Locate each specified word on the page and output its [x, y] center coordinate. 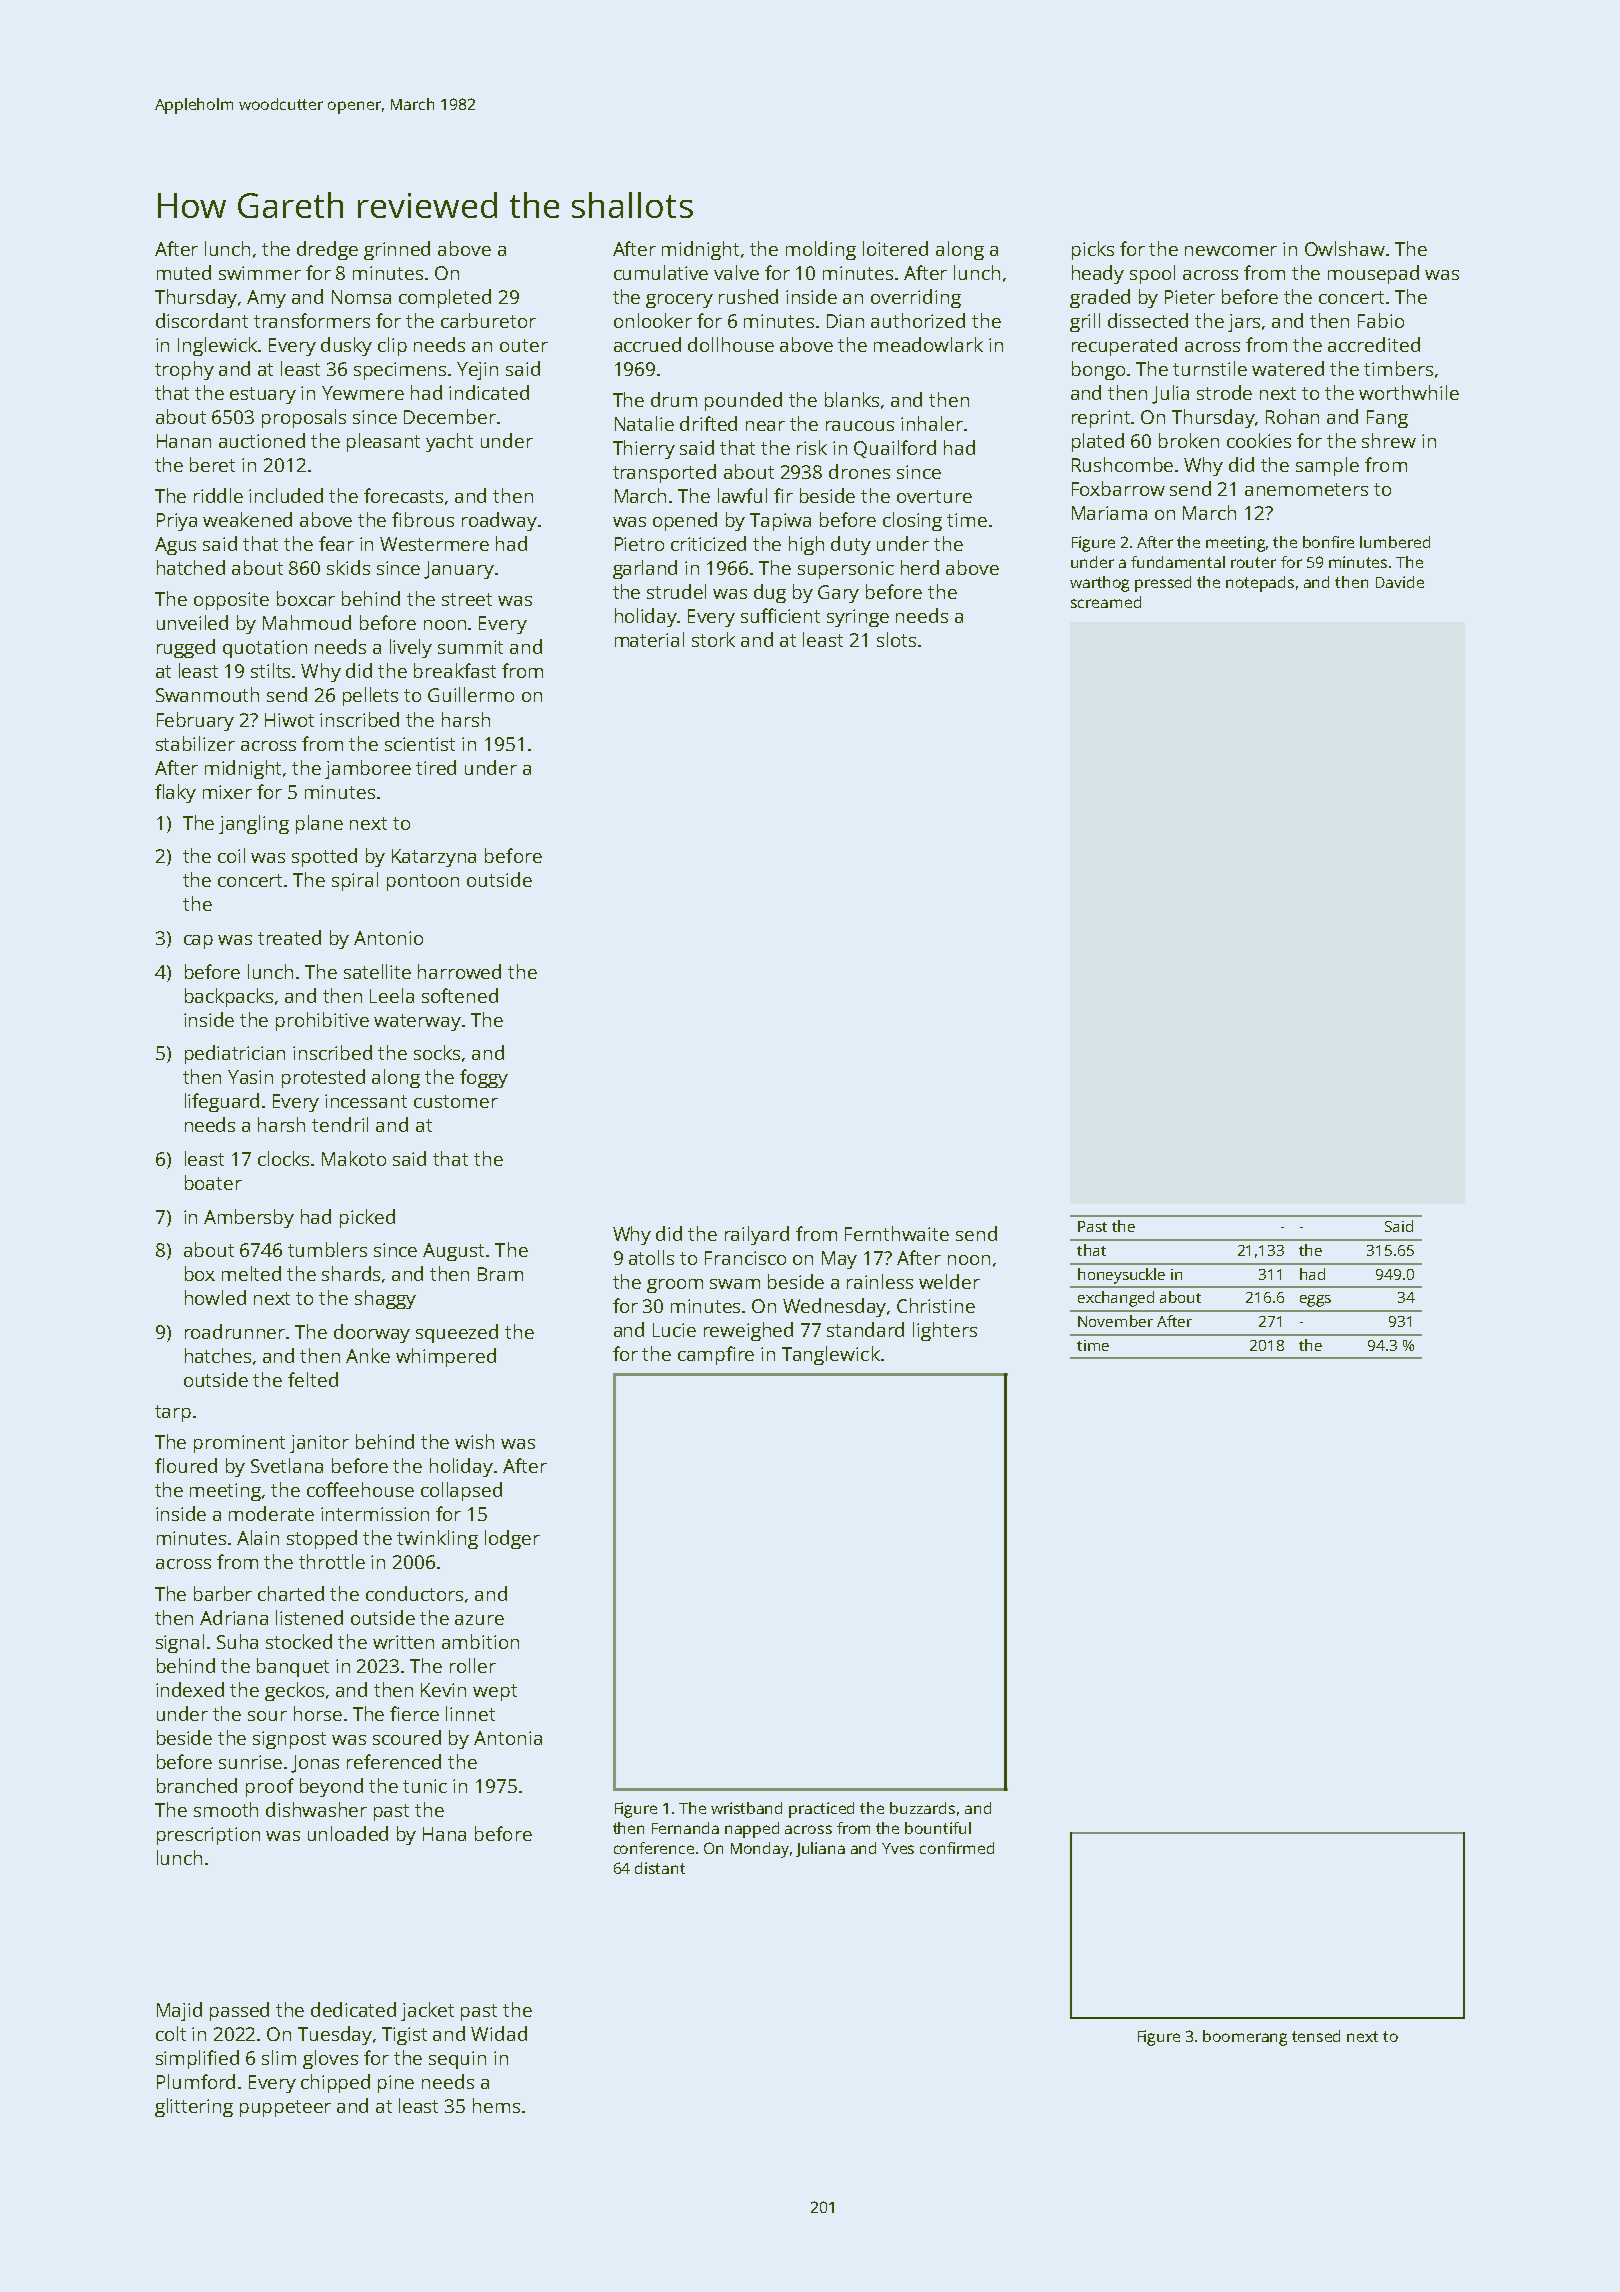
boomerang [1245, 2038]
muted [184, 272]
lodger [512, 1539]
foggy [484, 1078]
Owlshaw [1345, 248]
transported [664, 473]
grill [1085, 322]
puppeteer [285, 2108]
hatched [191, 567]
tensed [1316, 2036]
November [1115, 1321]
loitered [895, 248]
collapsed [461, 1491]
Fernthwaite [897, 1233]
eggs [1315, 1301]
